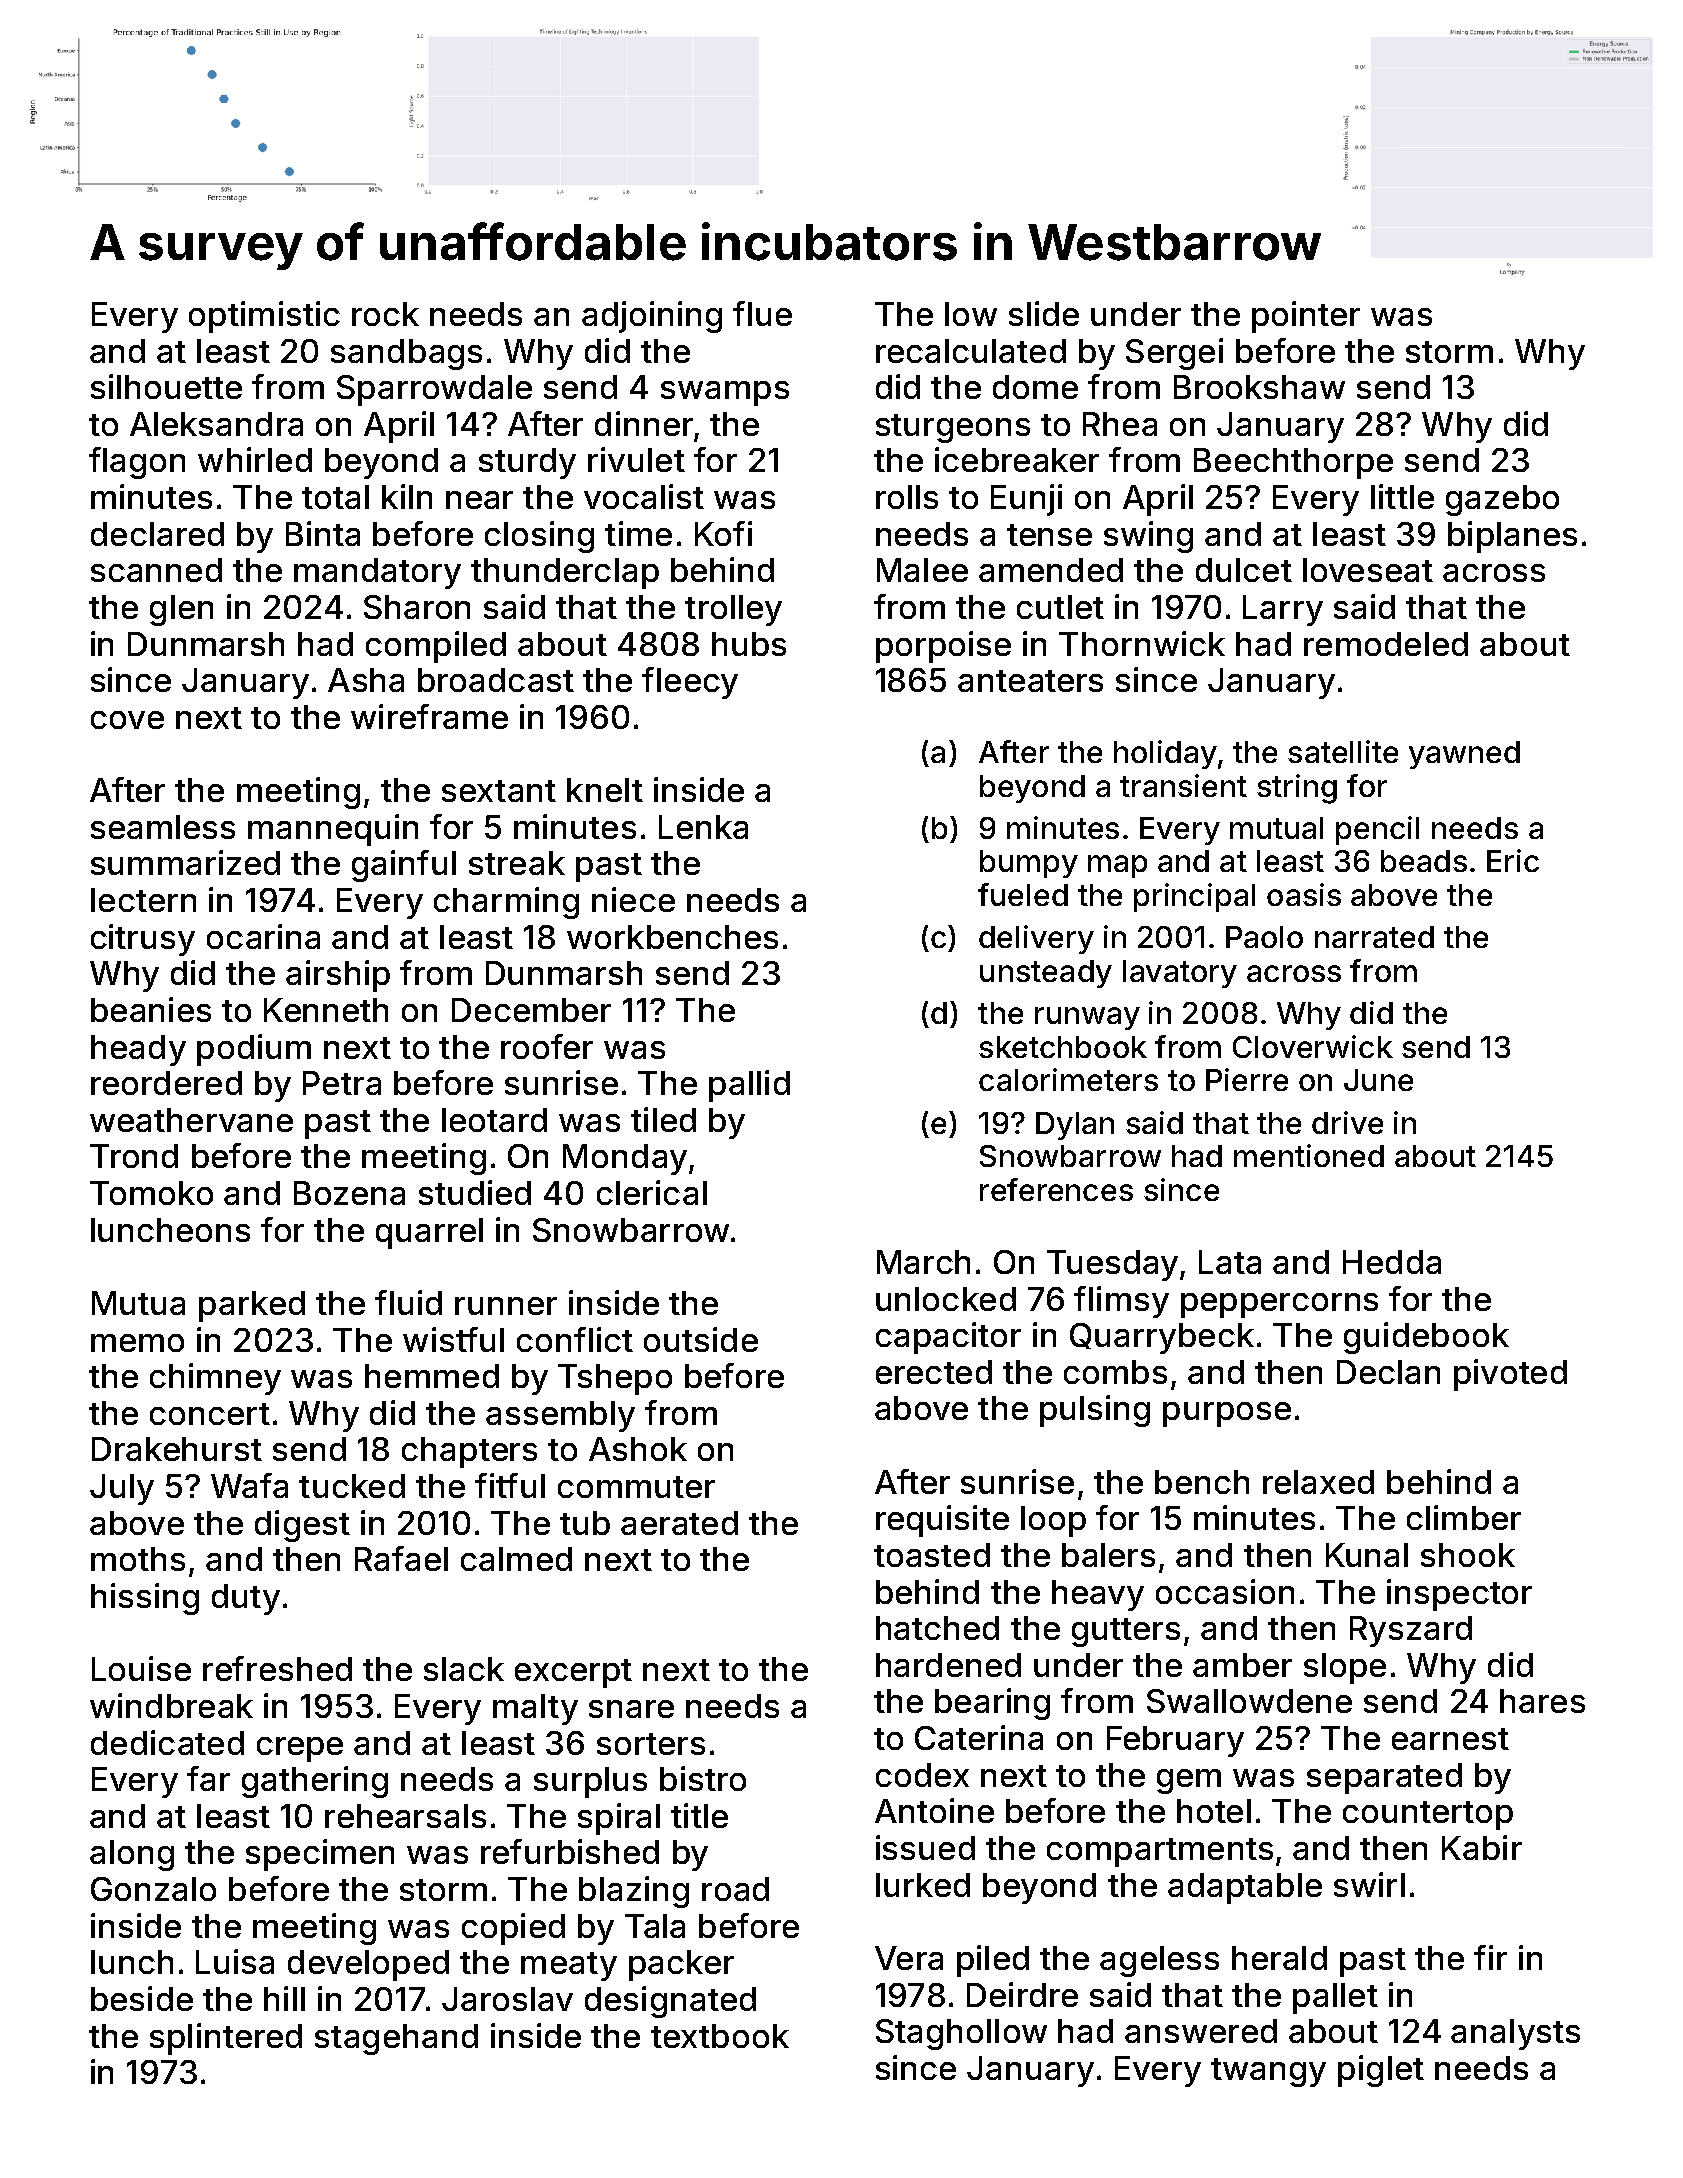 Image resolution: width=1683 pixels, height=2178 pixels. What do you see at coordinates (701, 1339) in the screenshot?
I see `outside` at bounding box center [701, 1339].
